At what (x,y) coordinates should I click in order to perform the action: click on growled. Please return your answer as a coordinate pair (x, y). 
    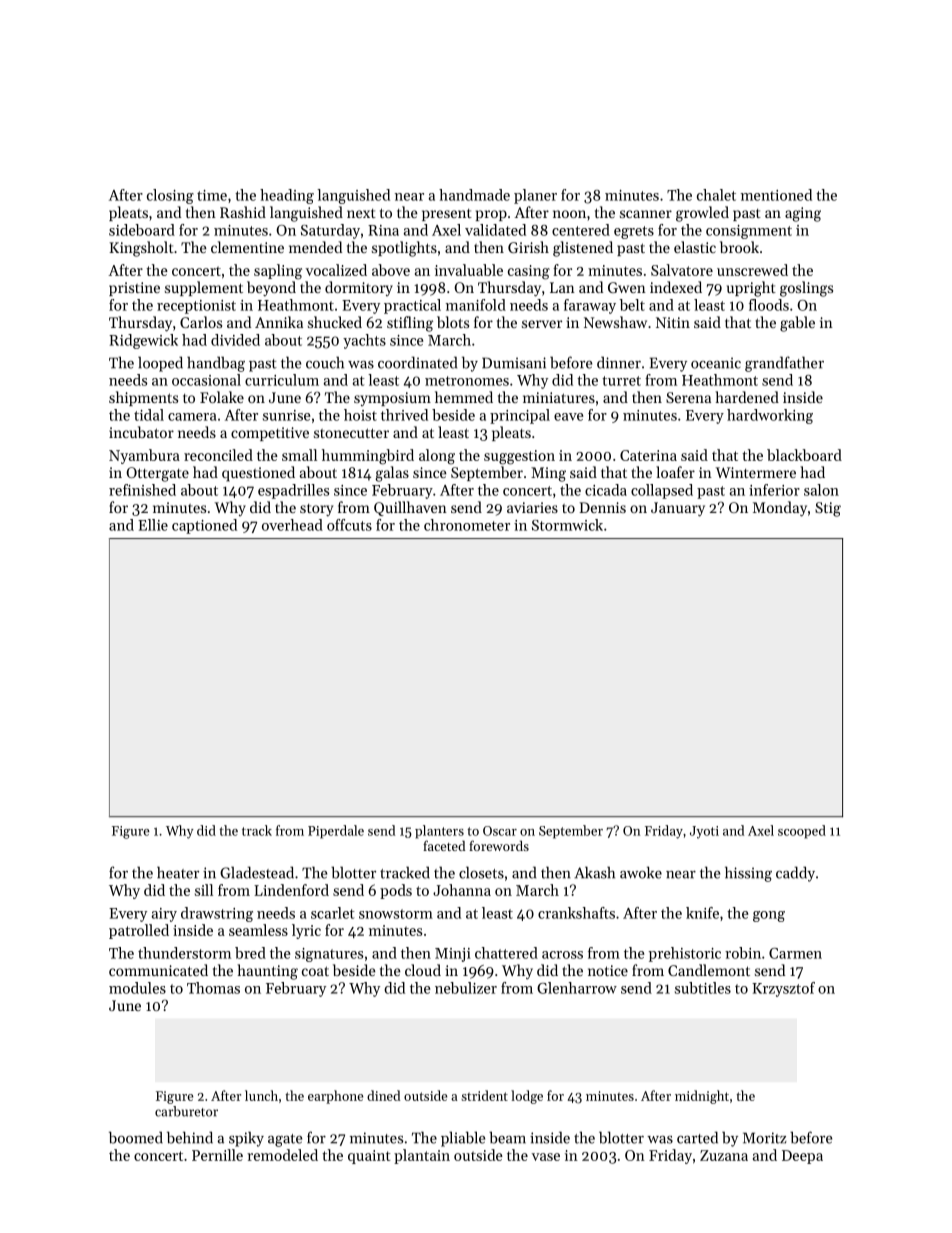
    Looking at the image, I should click on (702, 214).
